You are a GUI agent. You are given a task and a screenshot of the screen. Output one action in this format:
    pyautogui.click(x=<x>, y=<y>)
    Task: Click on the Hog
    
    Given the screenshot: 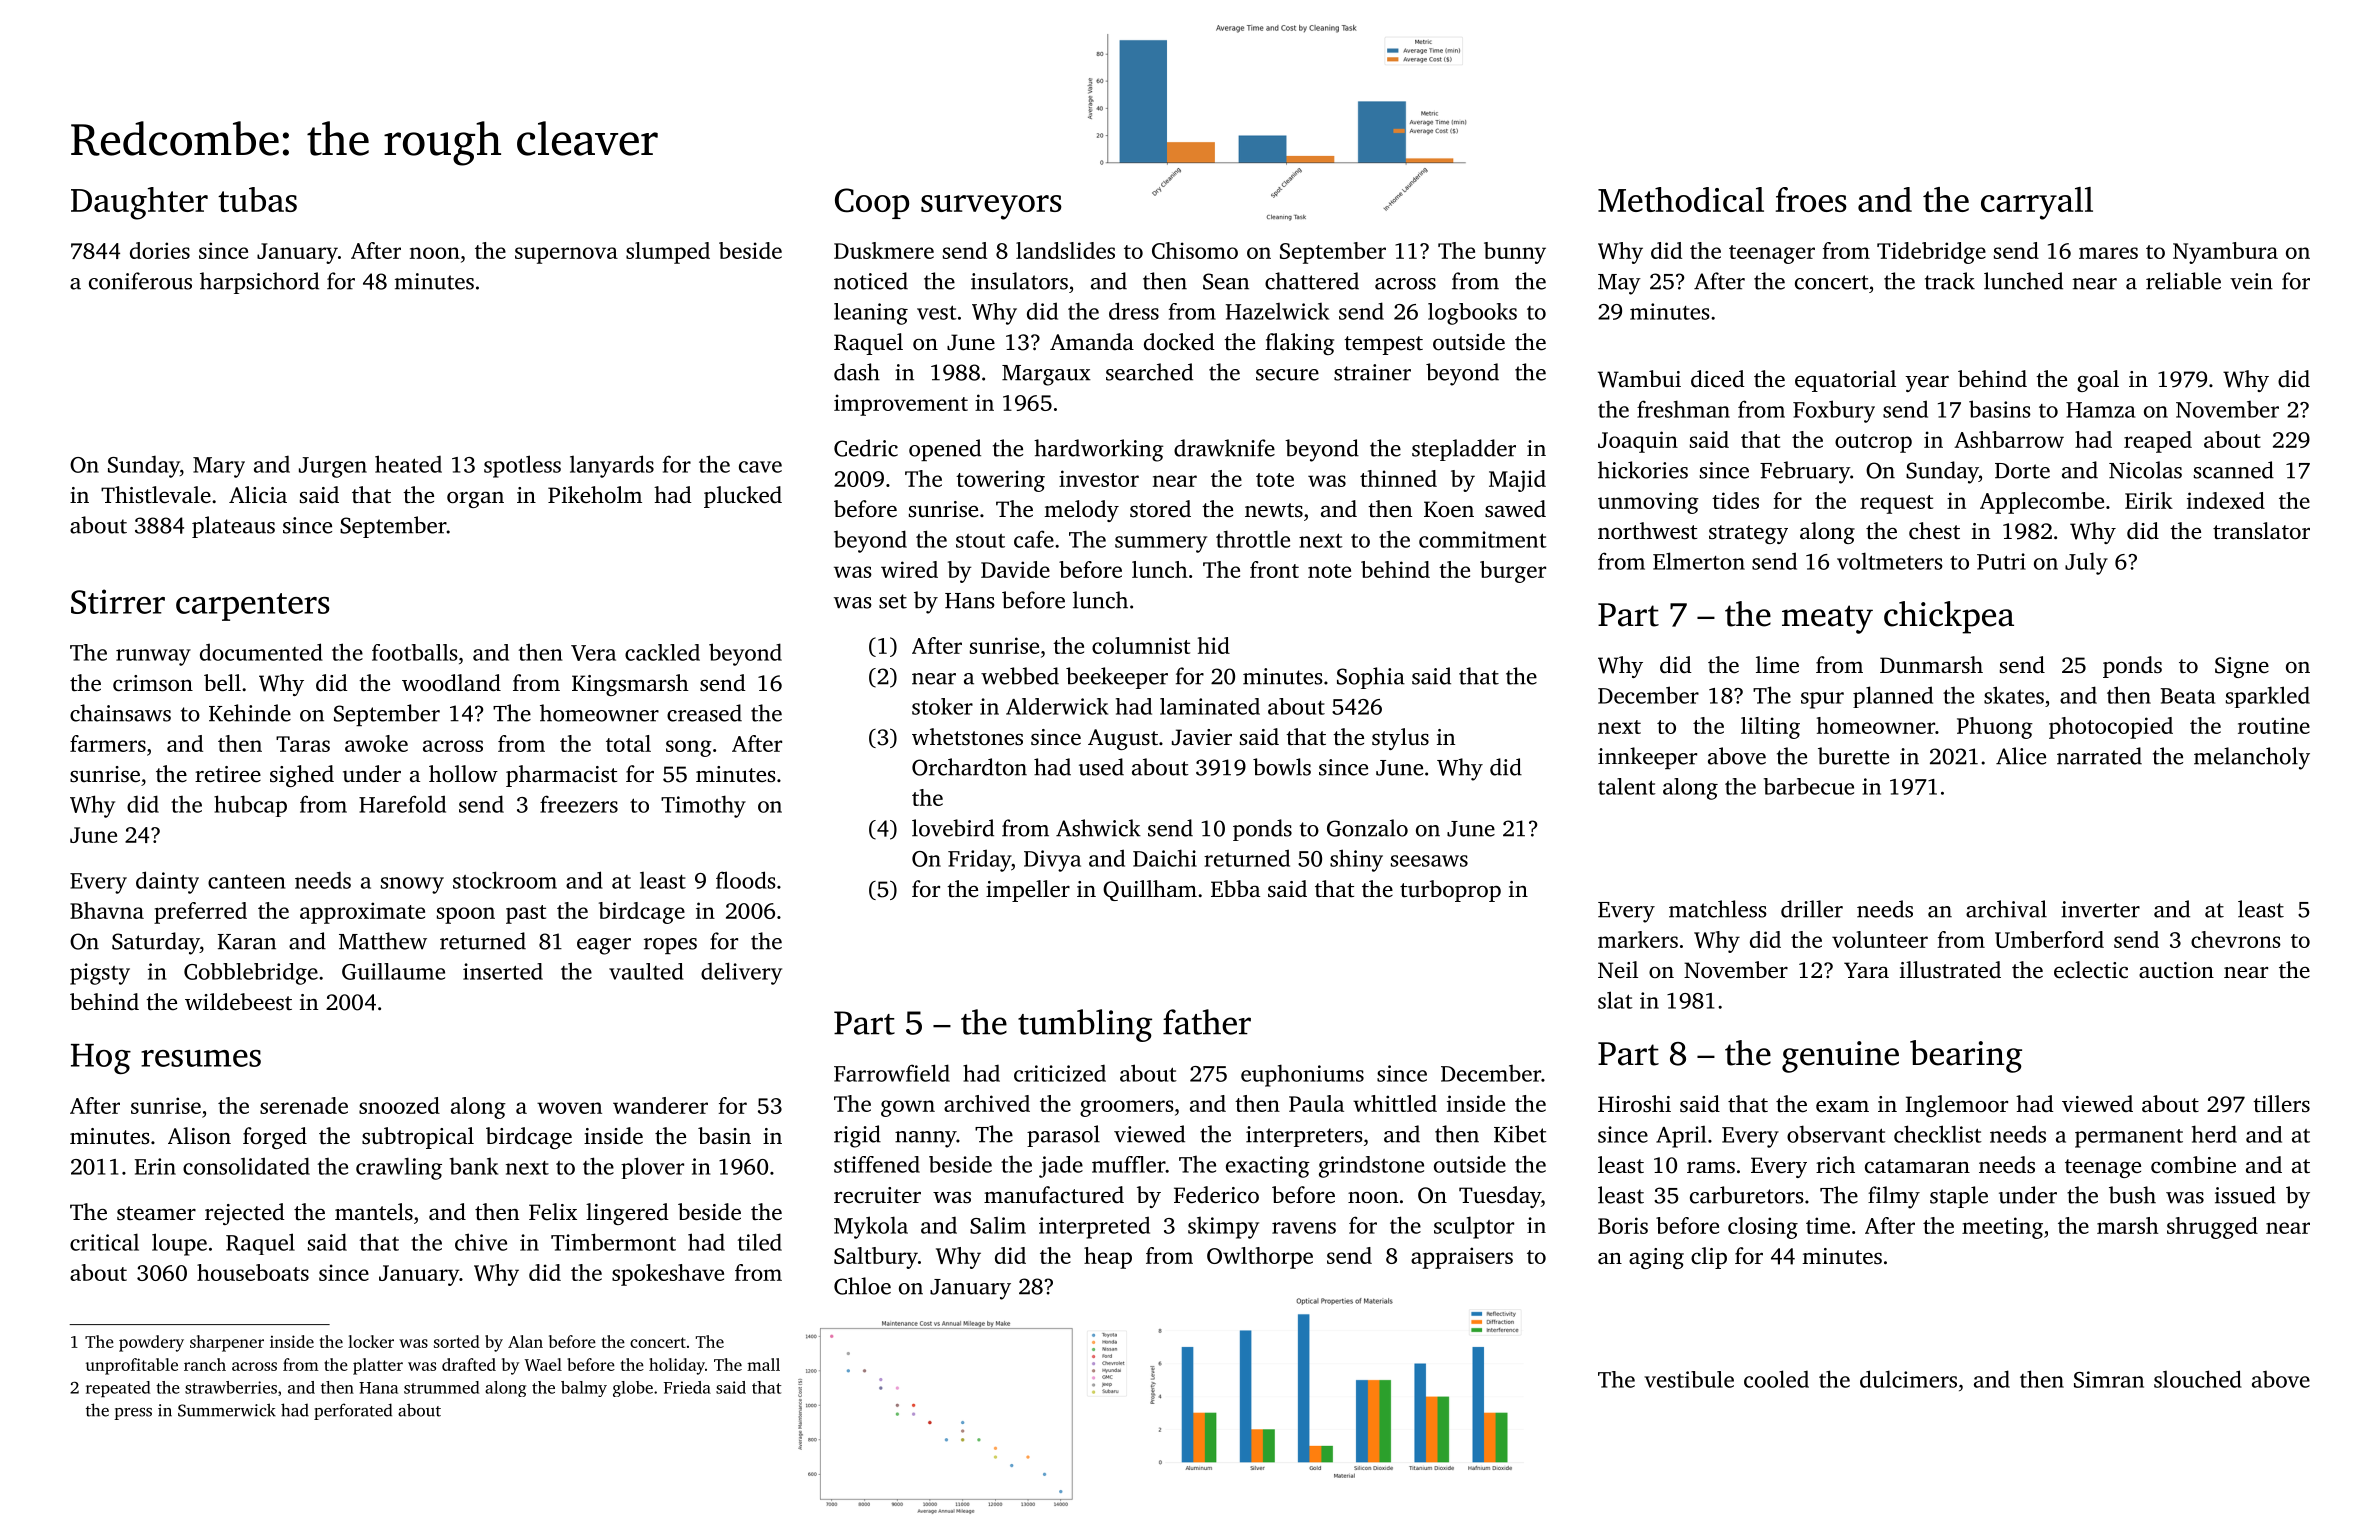 What is the action you would take?
    pyautogui.click(x=101, y=1059)
